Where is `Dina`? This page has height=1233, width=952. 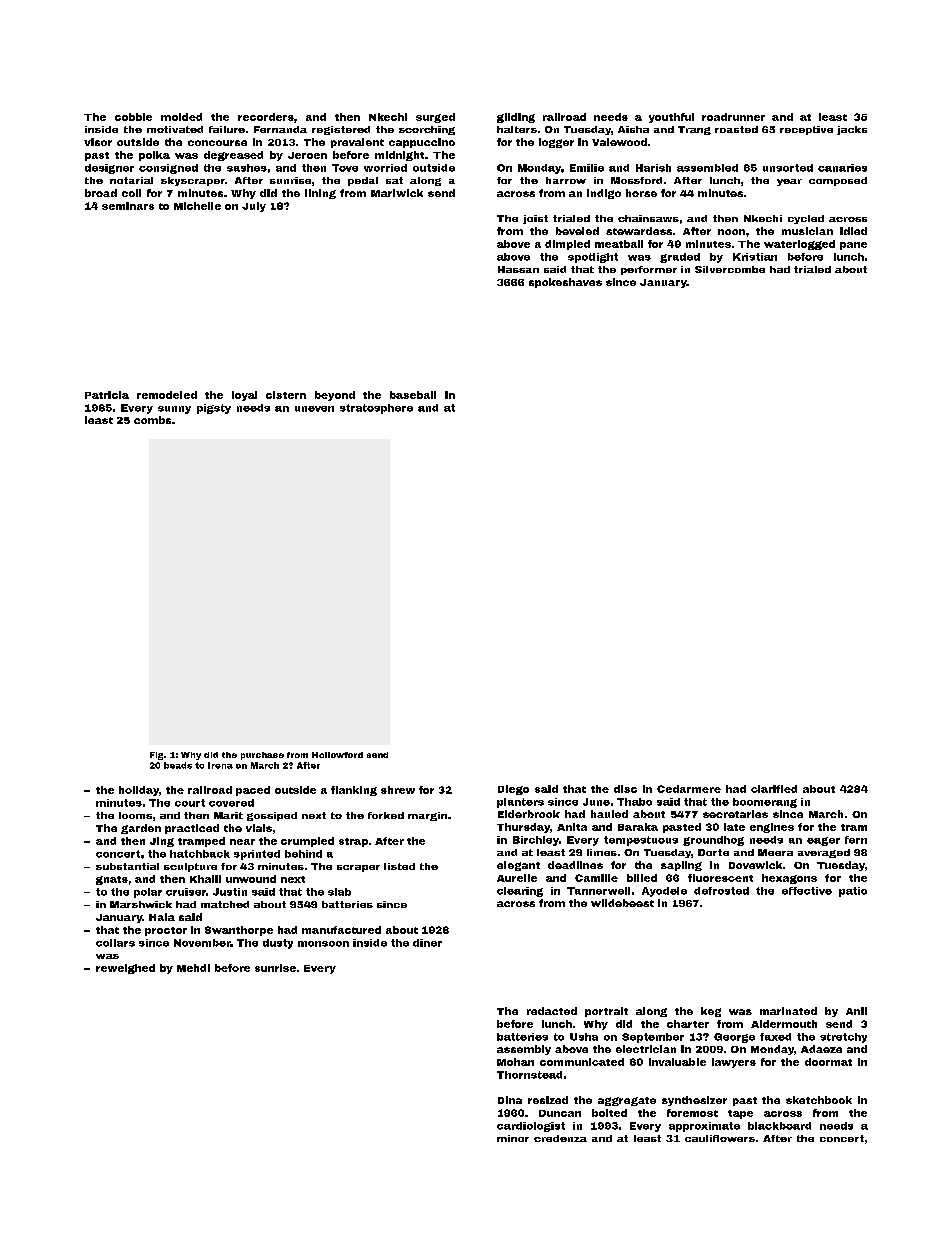 Dina is located at coordinates (510, 1100).
